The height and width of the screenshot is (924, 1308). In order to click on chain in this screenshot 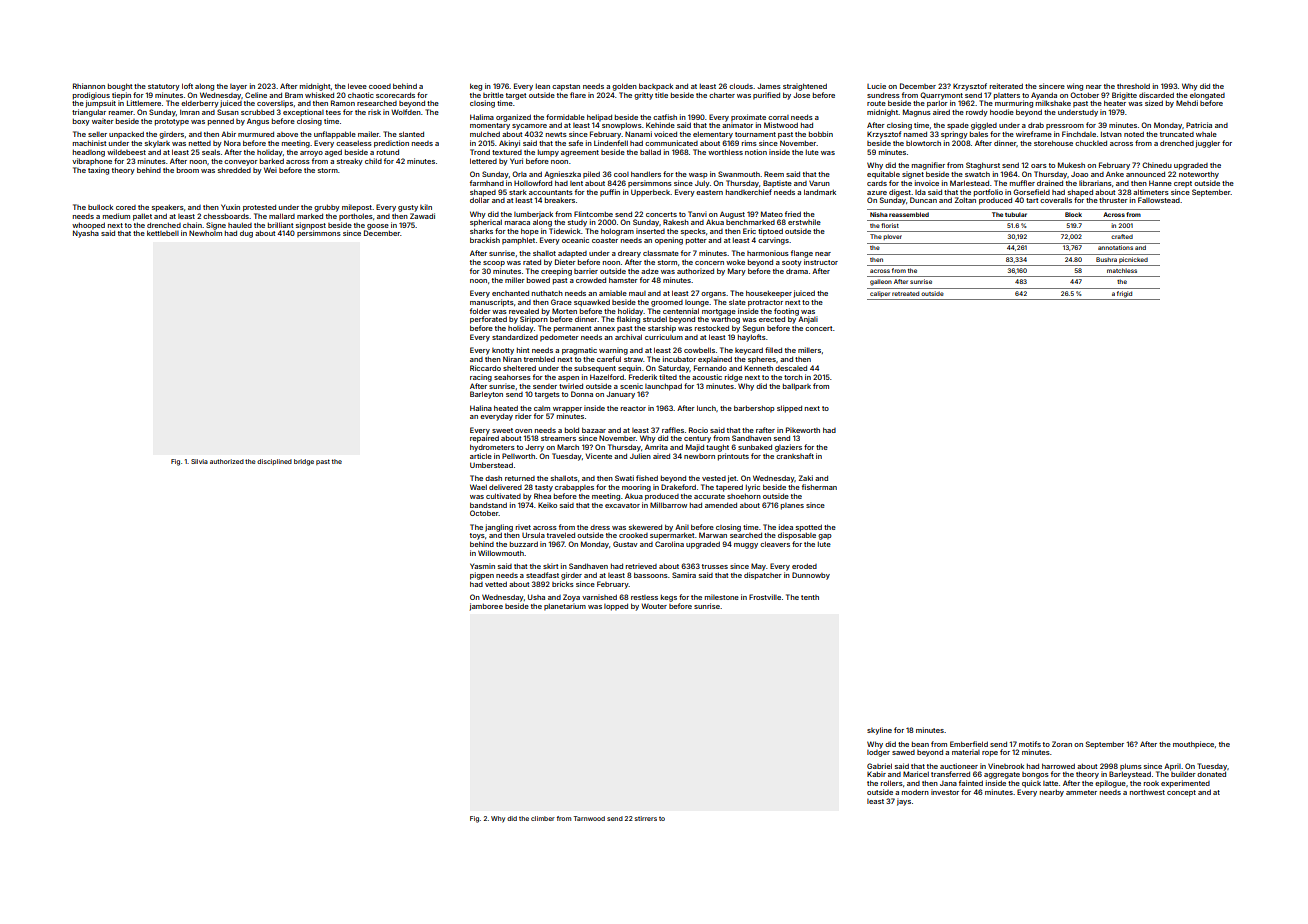, I will do `click(192, 225)`.
